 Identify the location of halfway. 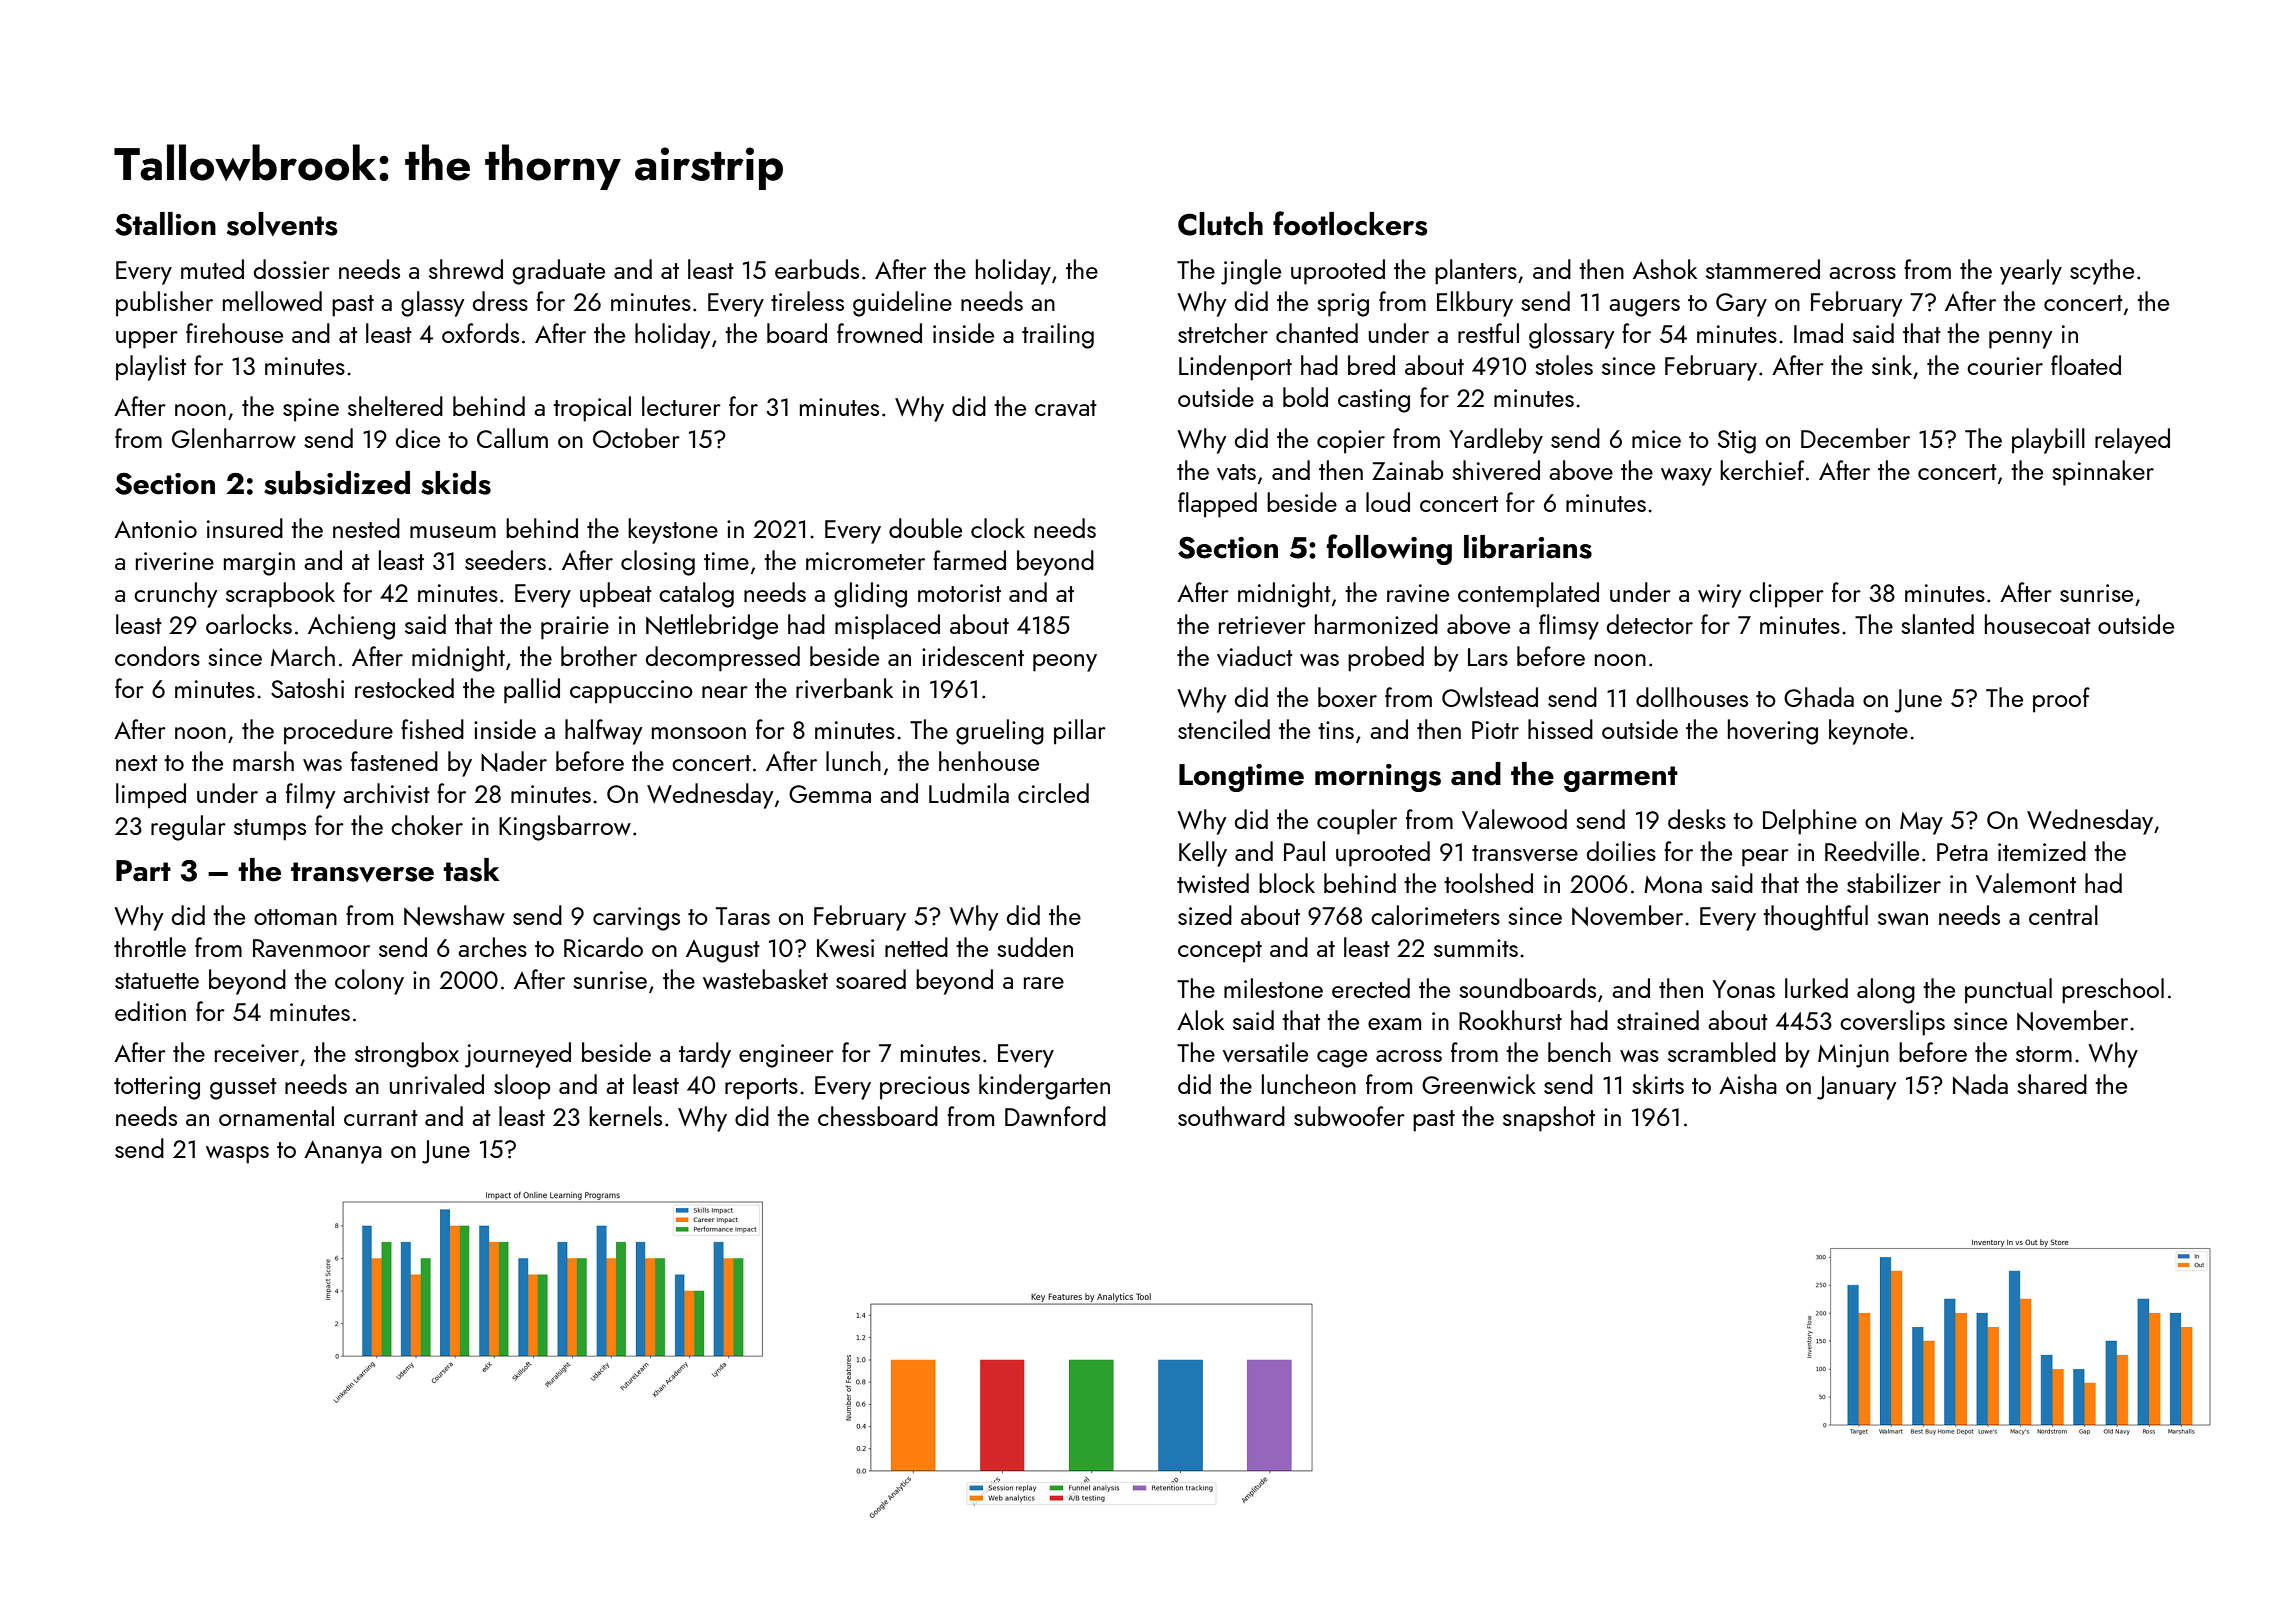
(604, 732).
